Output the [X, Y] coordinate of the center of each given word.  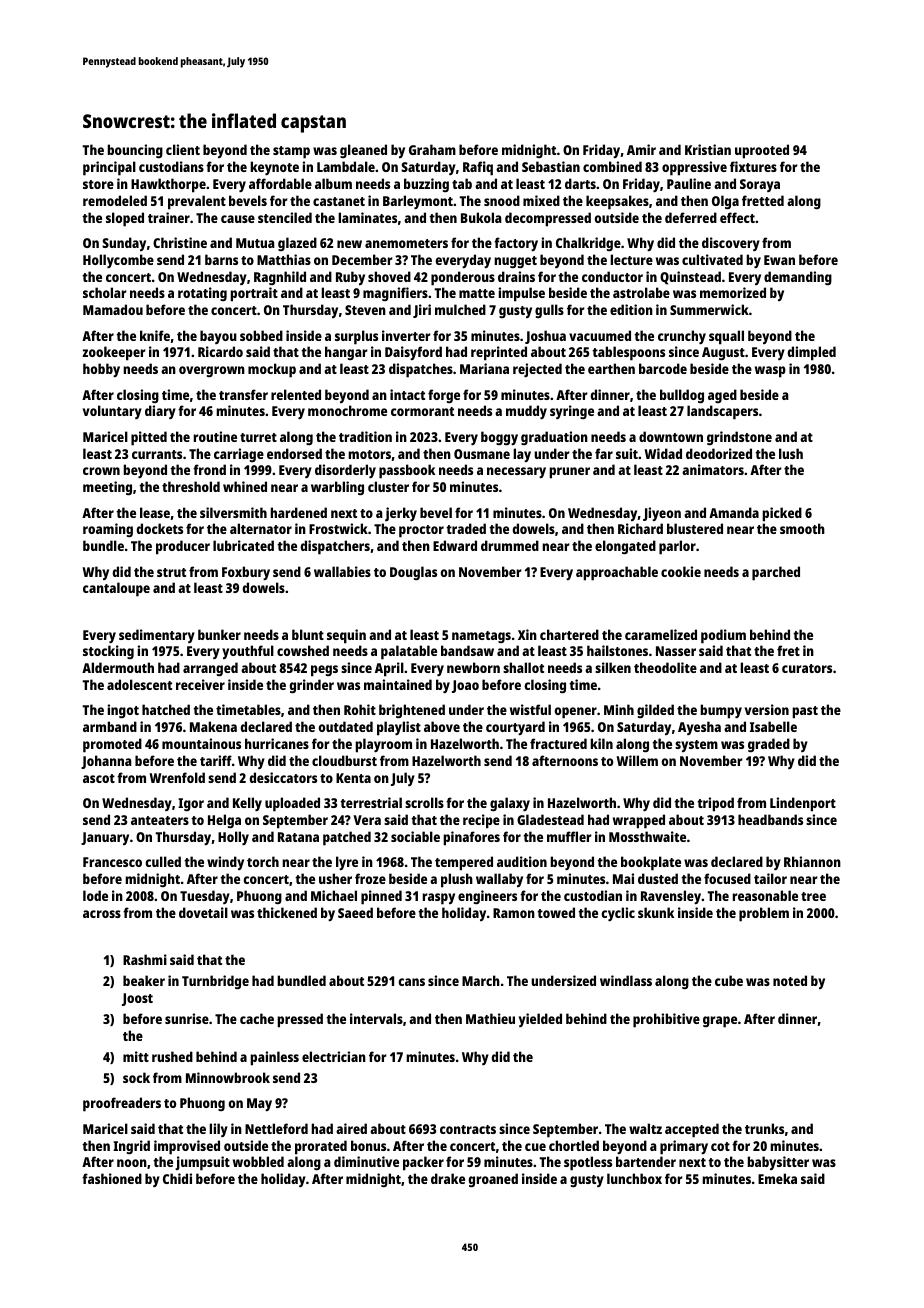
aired [351, 1128]
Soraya [760, 185]
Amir [641, 149]
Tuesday [205, 897]
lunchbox [634, 1178]
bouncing [135, 151]
